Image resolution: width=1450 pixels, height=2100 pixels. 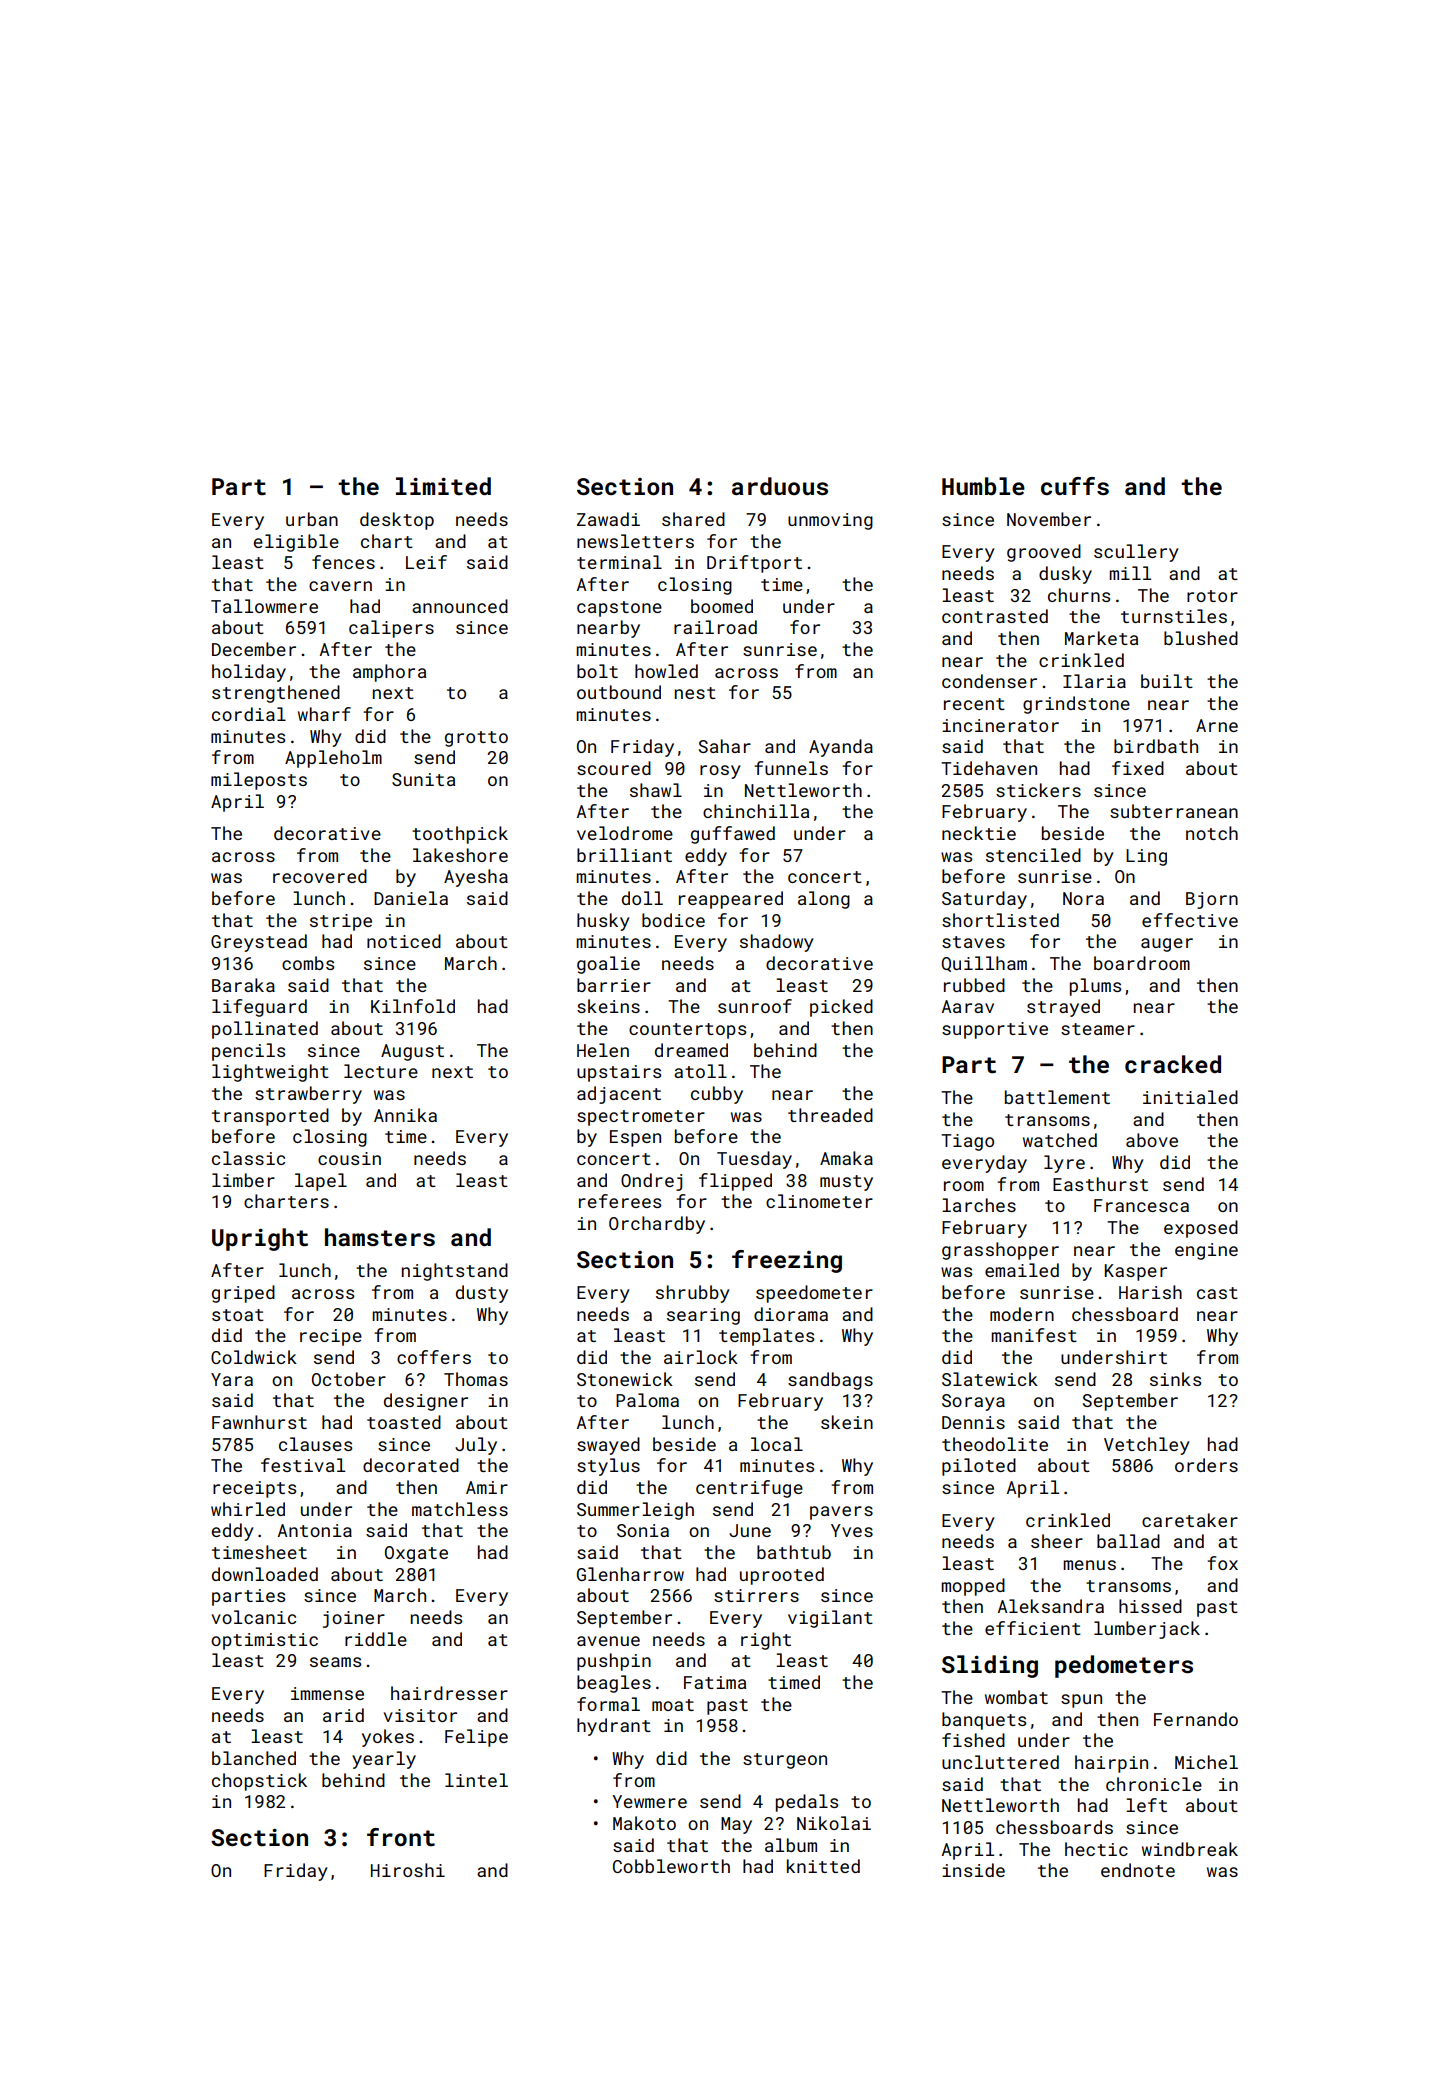 What do you see at coordinates (823, 1866) in the document?
I see `knitted` at bounding box center [823, 1866].
